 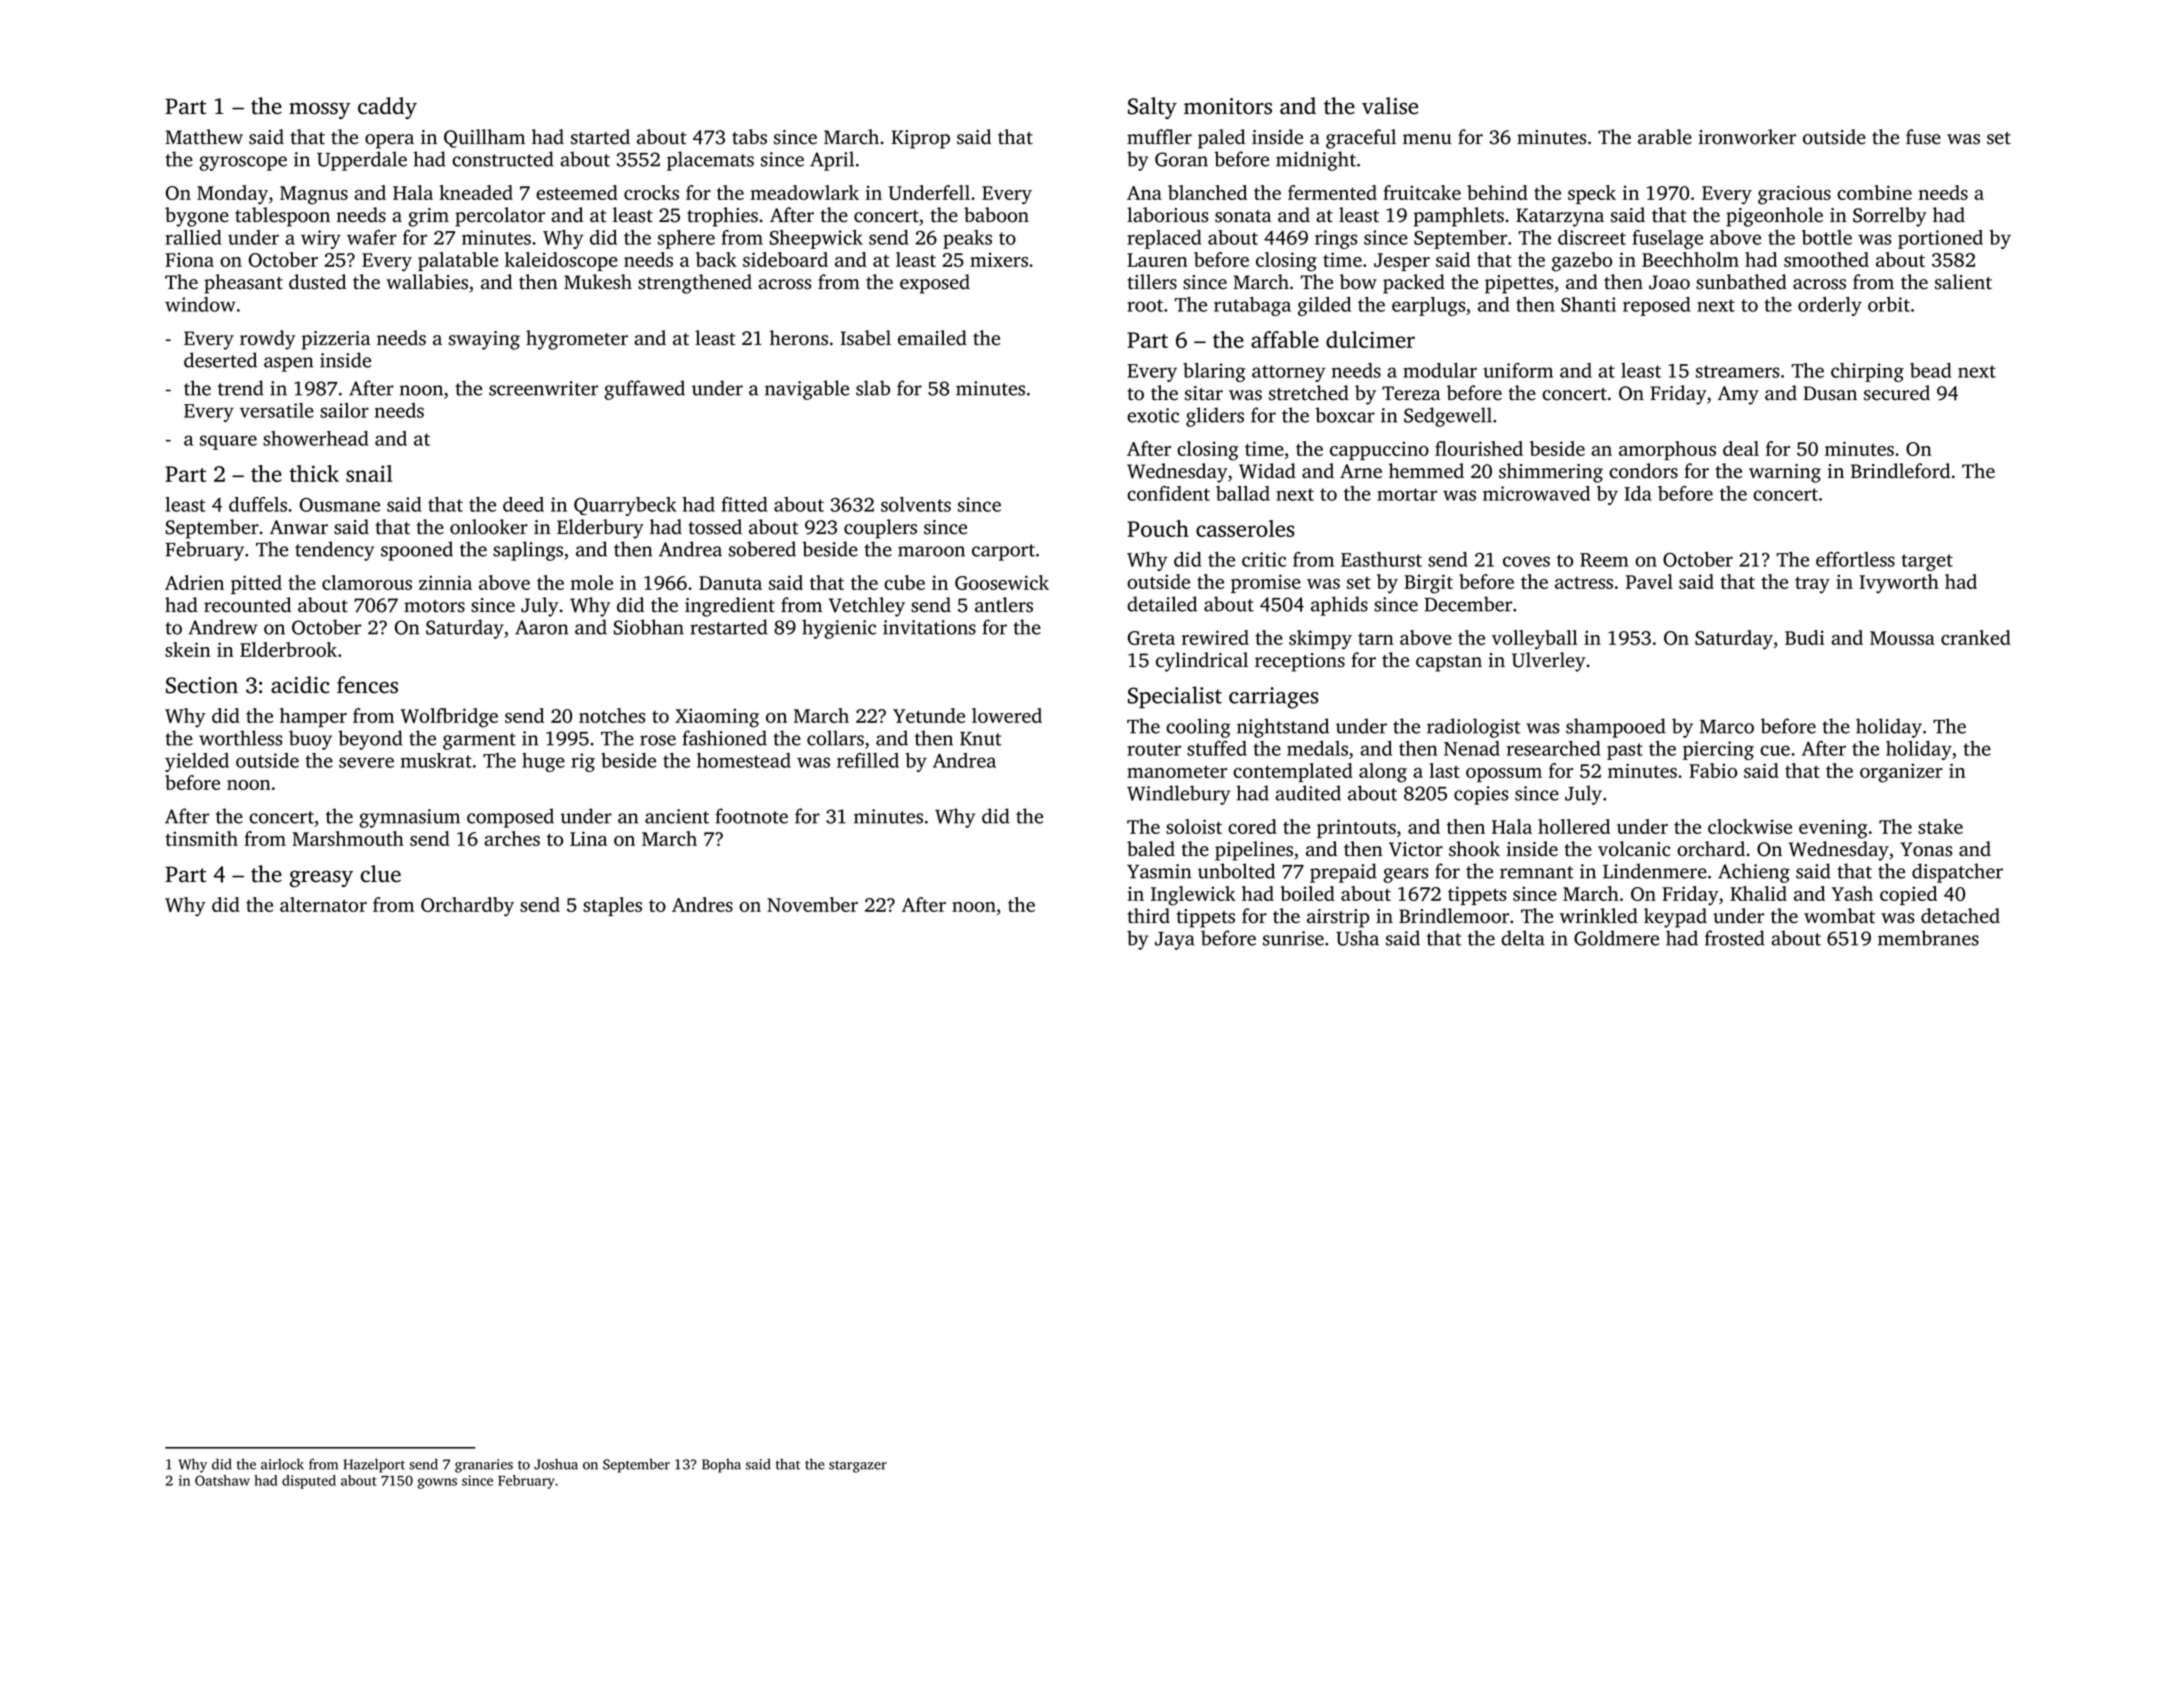 What do you see at coordinates (1177, 772) in the document?
I see `manometer` at bounding box center [1177, 772].
